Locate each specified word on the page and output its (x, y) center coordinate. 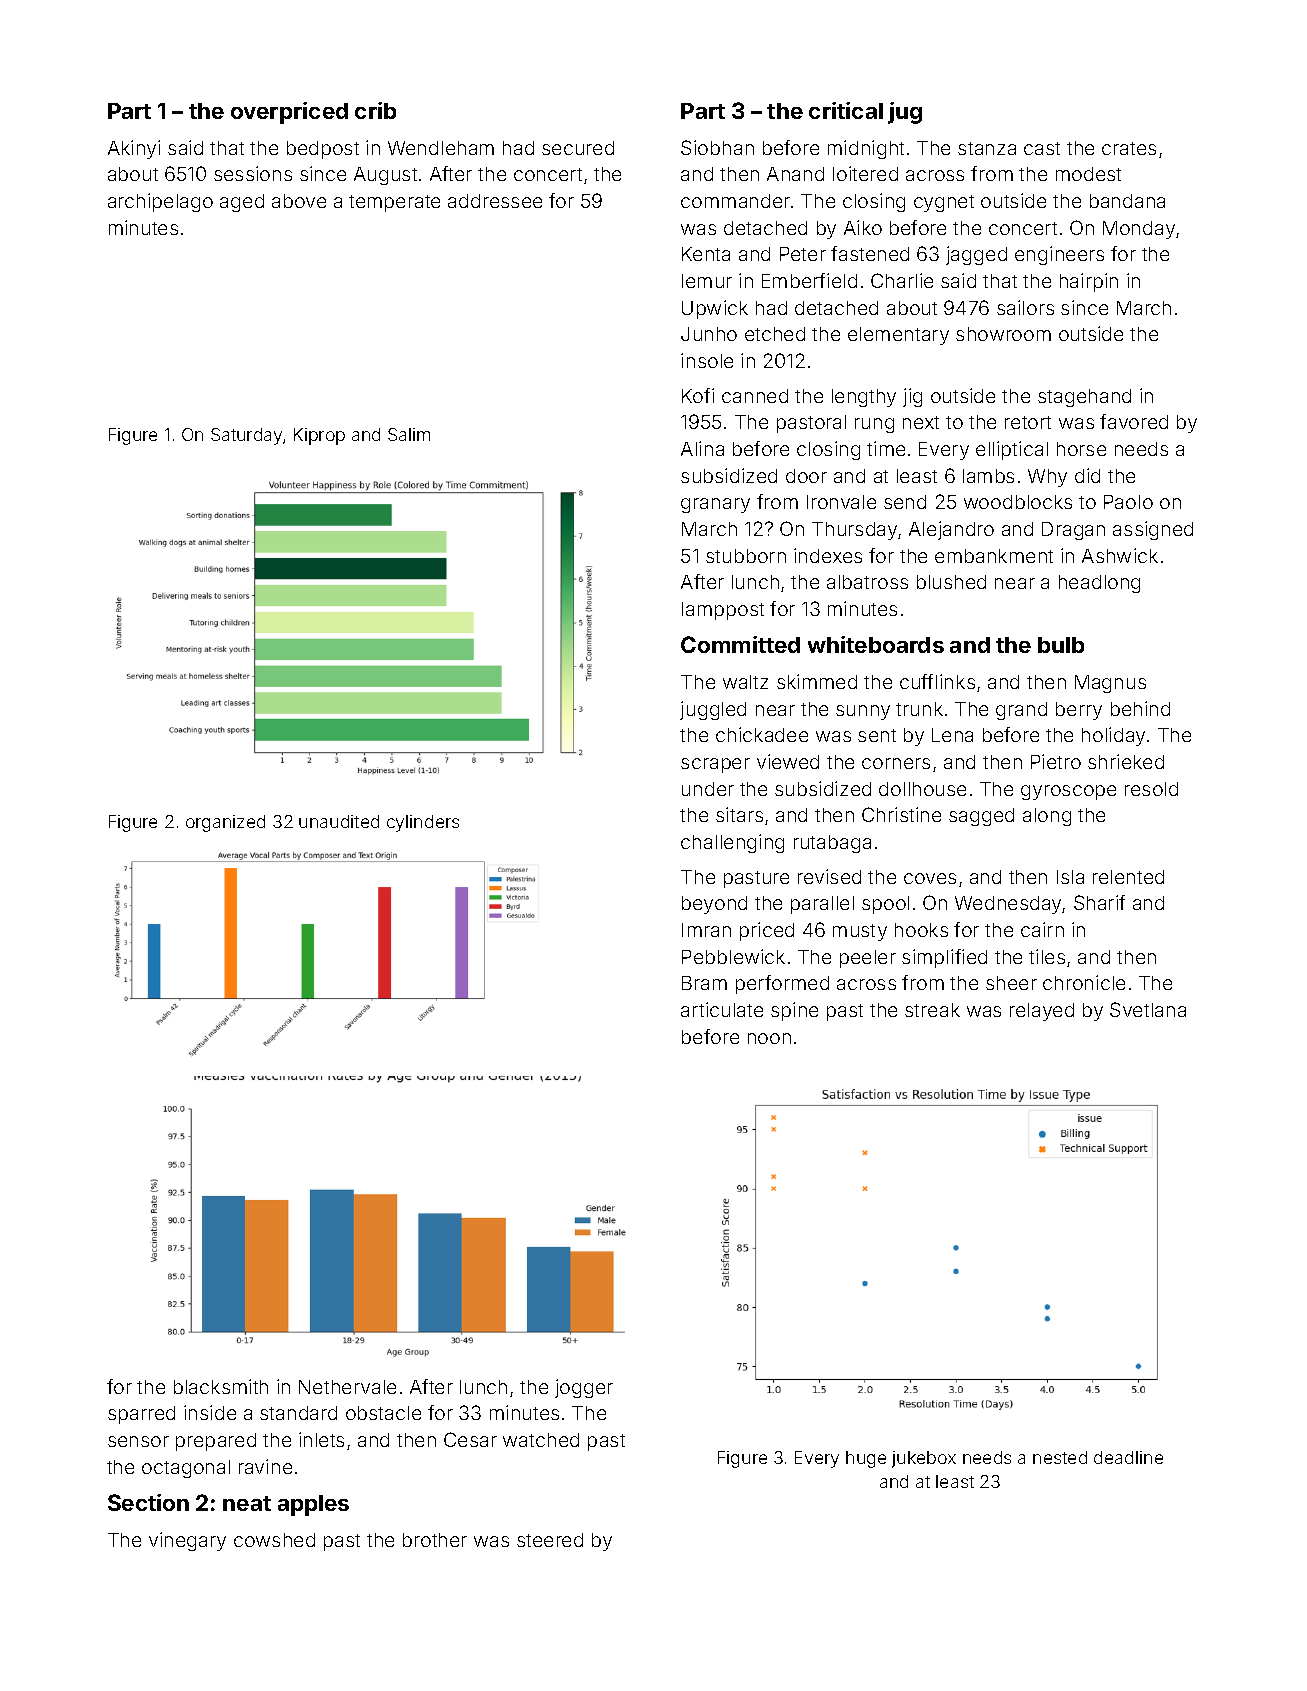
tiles (1047, 956)
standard (298, 1413)
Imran (706, 930)
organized (225, 823)
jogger (584, 1388)
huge (866, 1459)
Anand (795, 174)
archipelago (160, 202)
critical (846, 110)
